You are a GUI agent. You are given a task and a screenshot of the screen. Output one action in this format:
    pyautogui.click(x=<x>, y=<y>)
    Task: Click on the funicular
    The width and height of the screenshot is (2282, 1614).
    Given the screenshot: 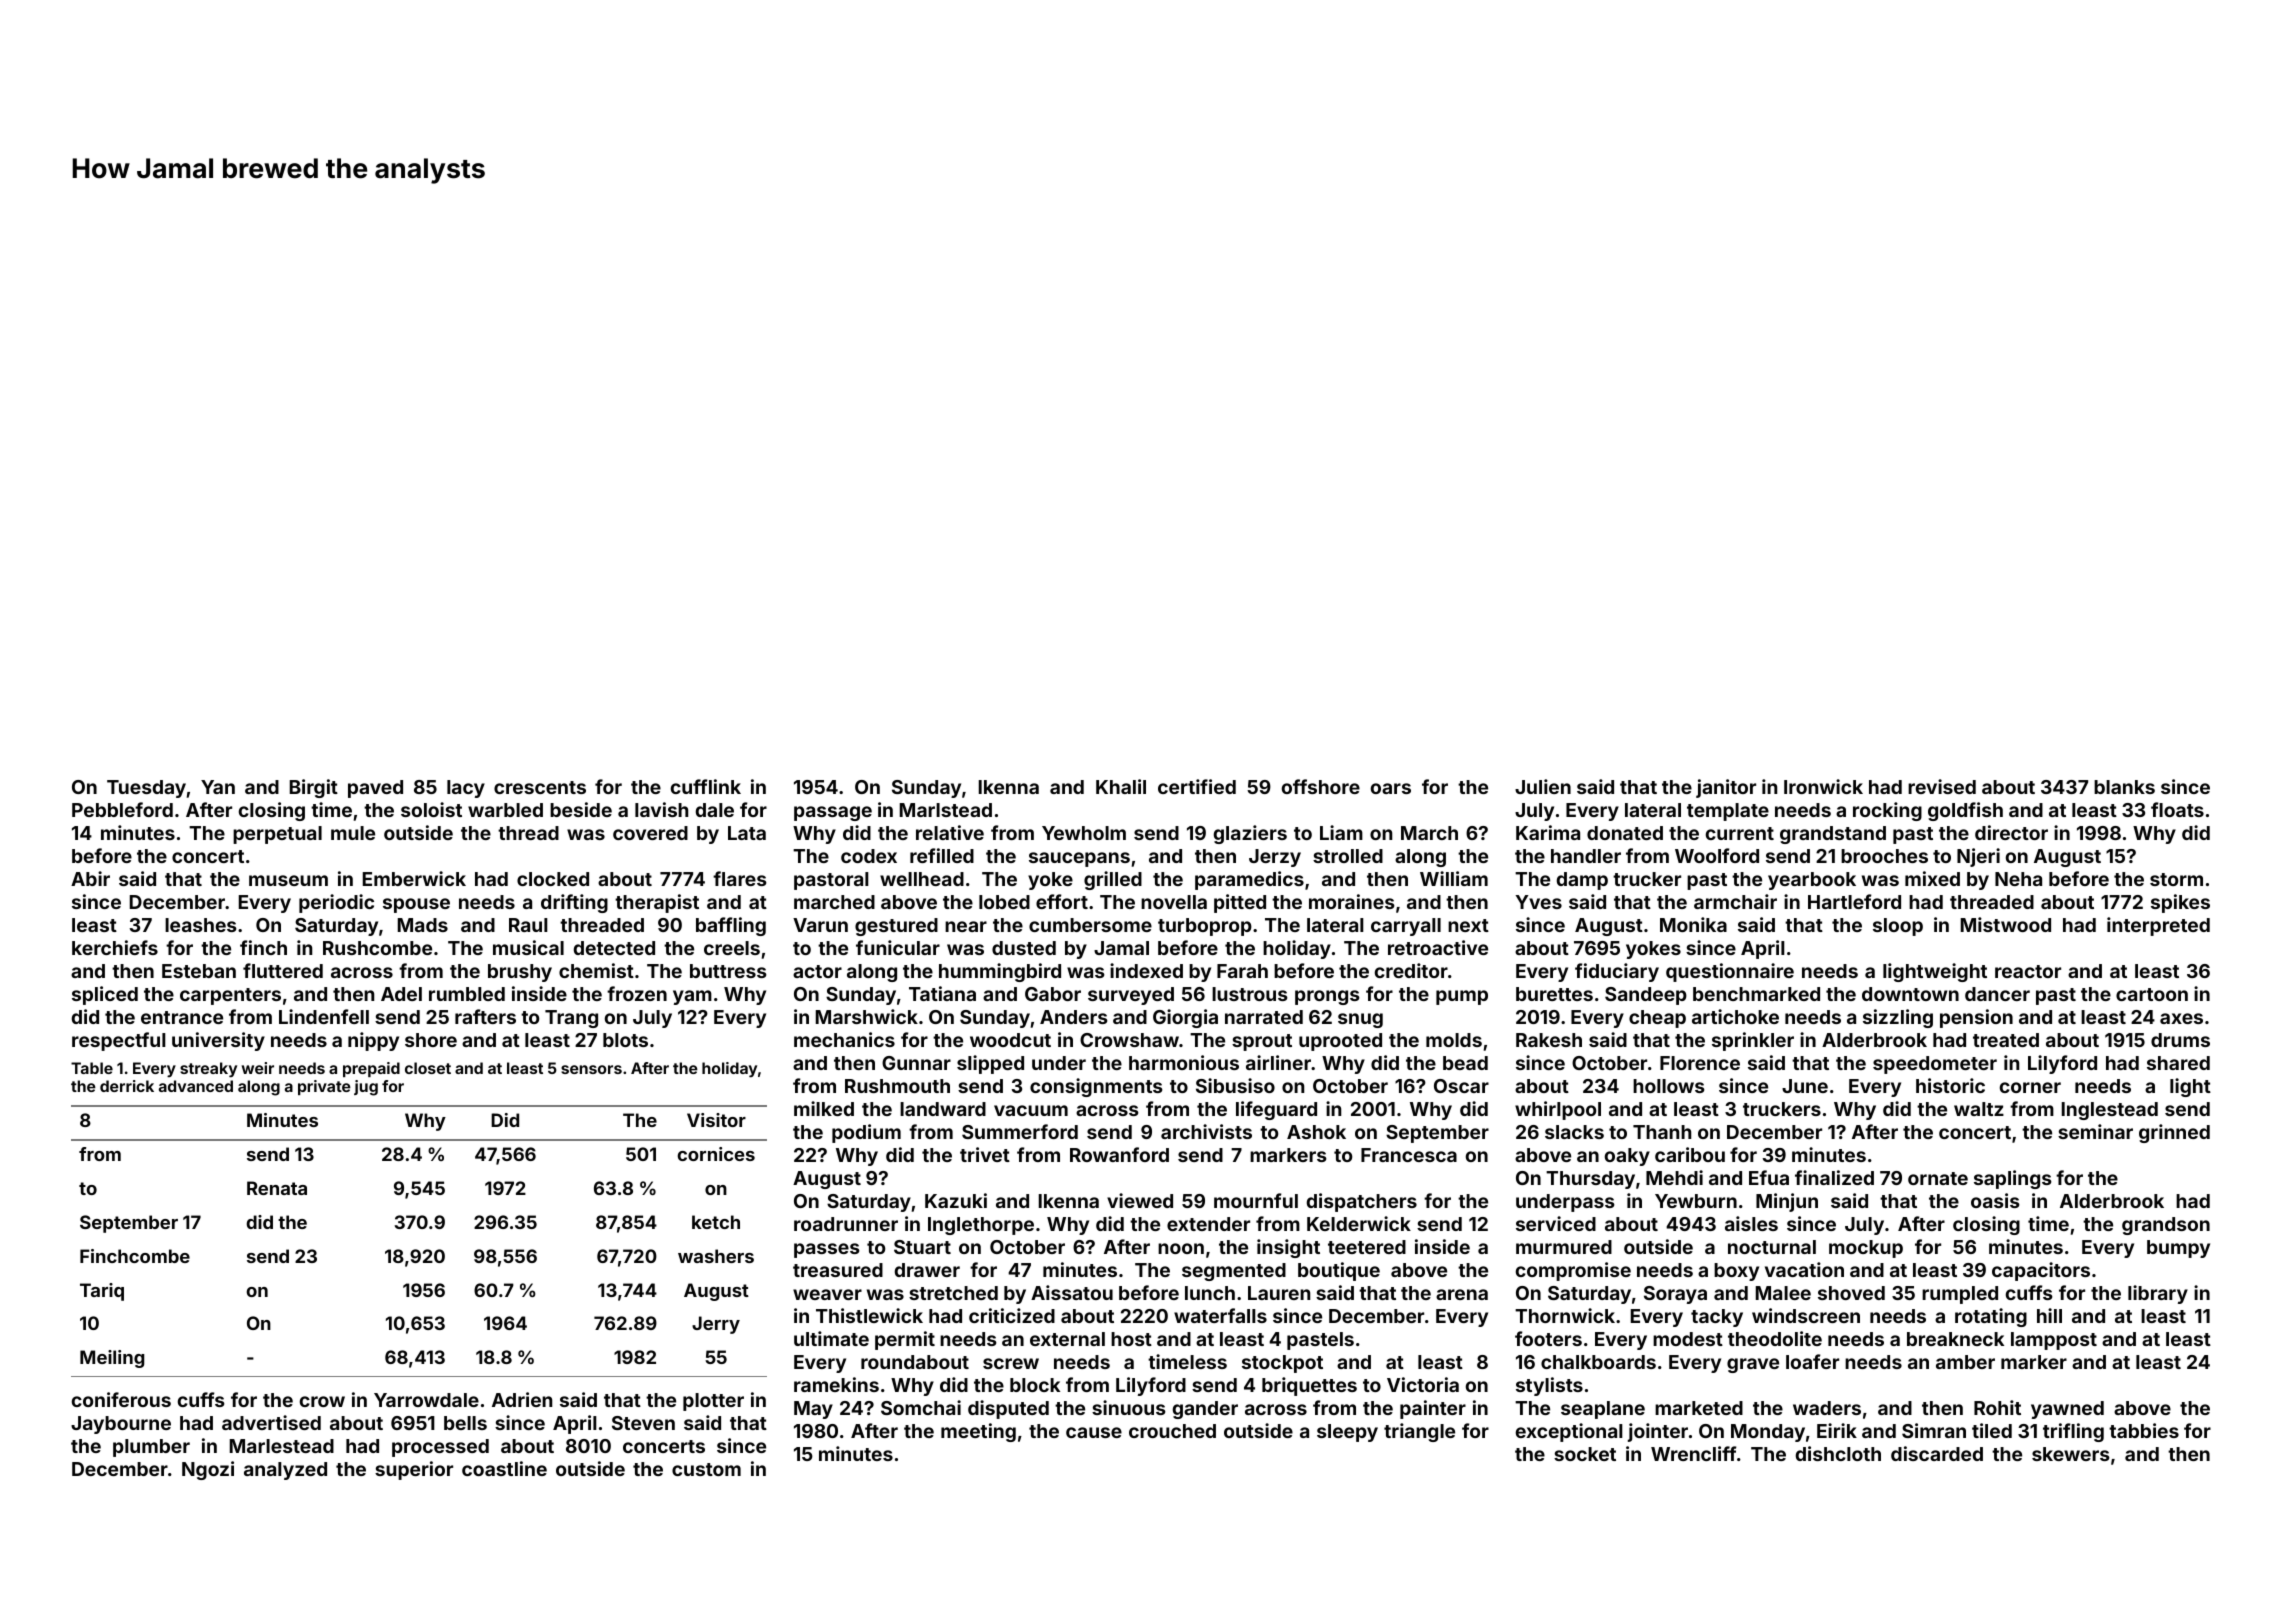 What is the action you would take?
    pyautogui.click(x=898, y=947)
